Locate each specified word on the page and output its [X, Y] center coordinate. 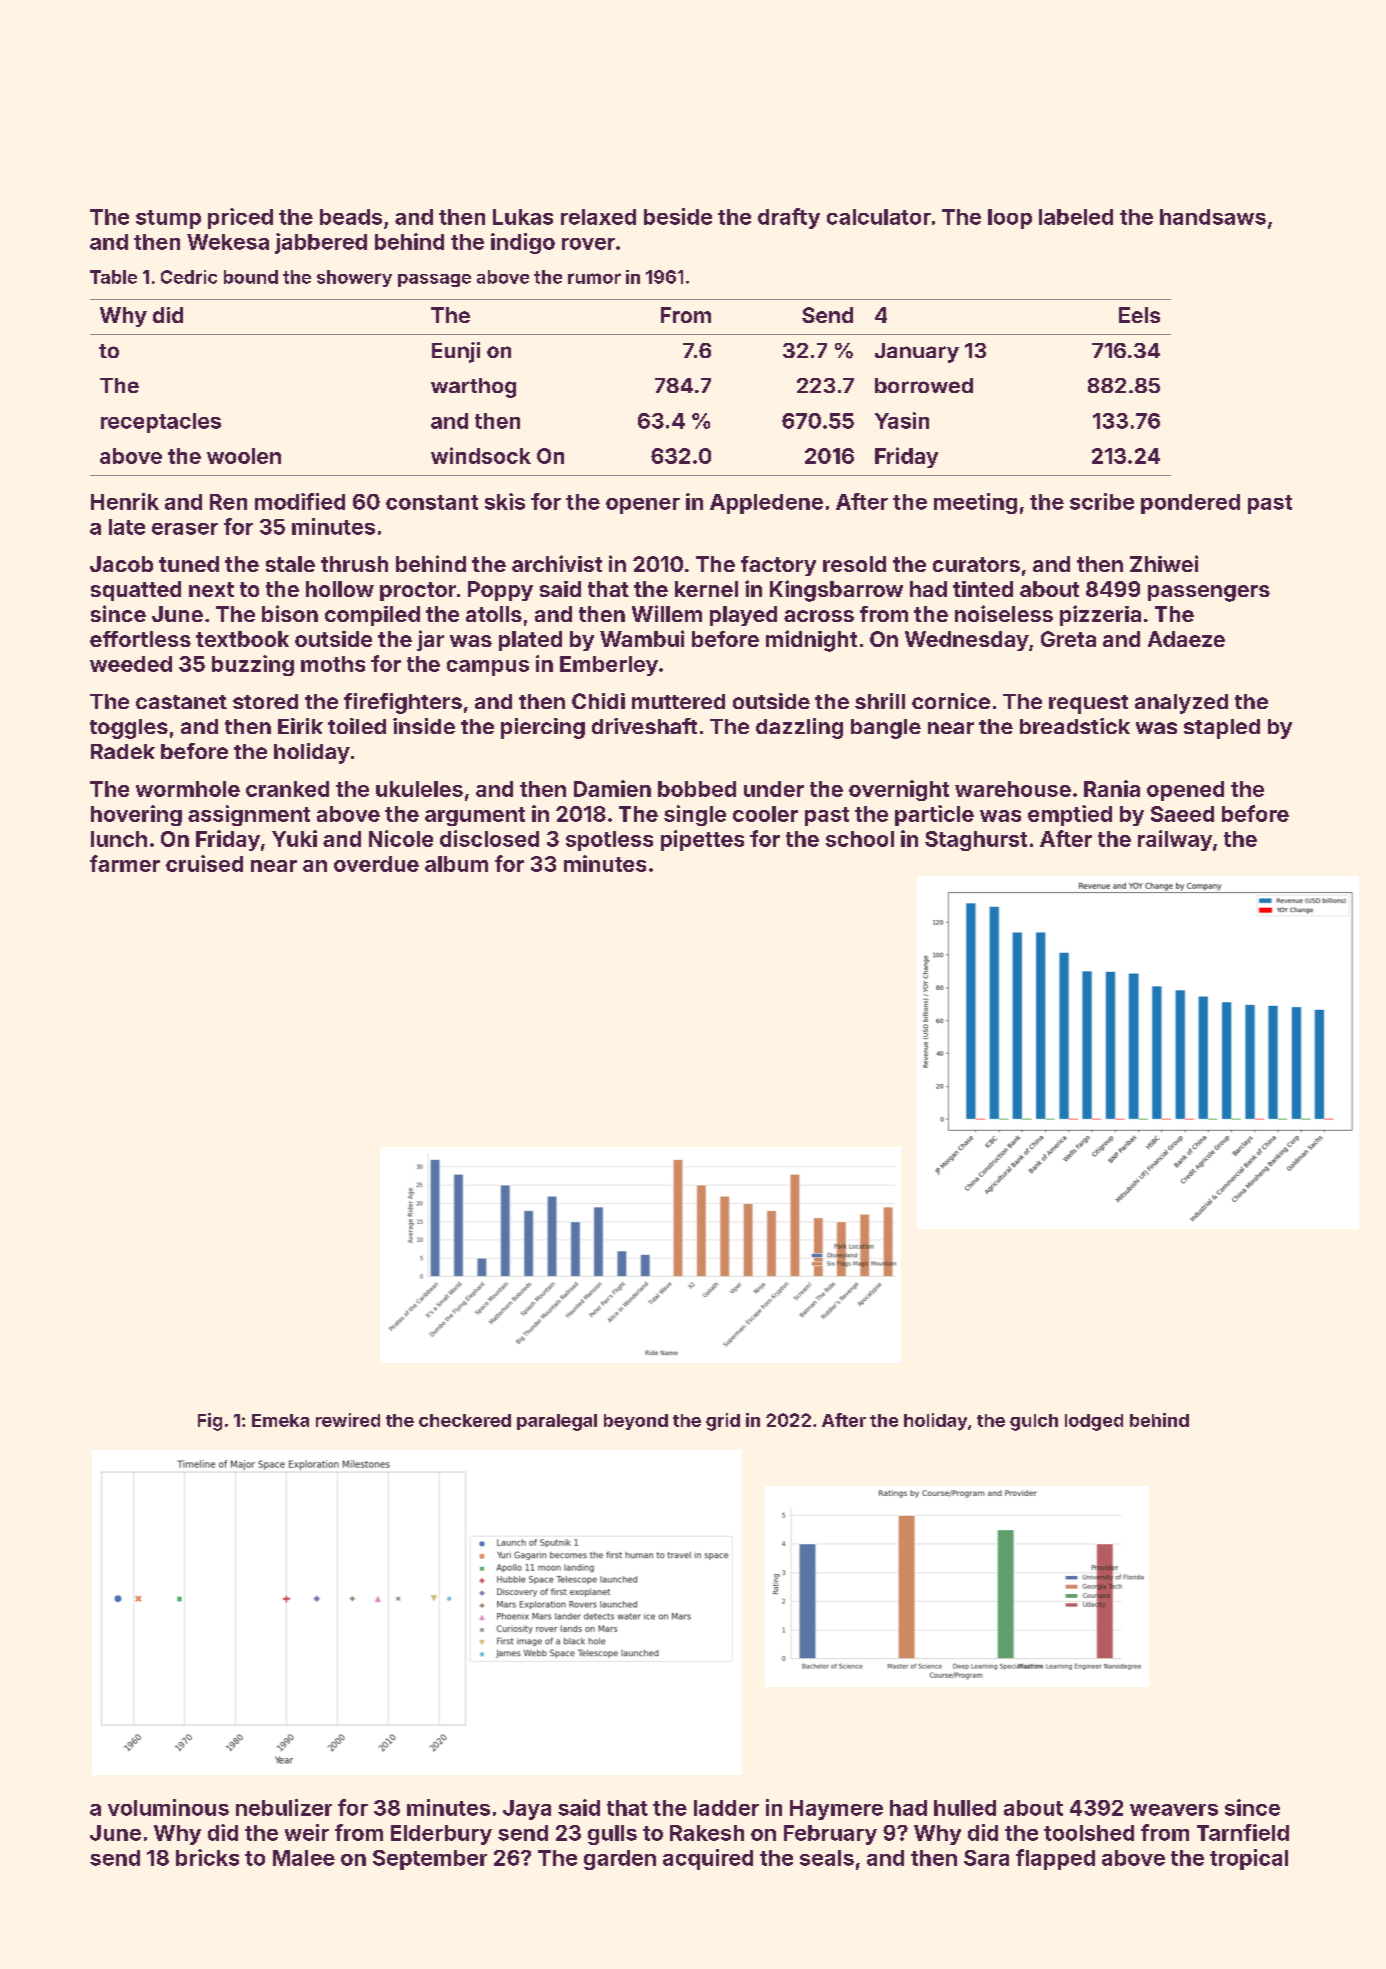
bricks [207, 1857]
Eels [1139, 315]
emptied [1070, 815]
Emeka [280, 1420]
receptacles [161, 423]
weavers [1174, 1810]
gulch [1034, 1422]
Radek [123, 751]
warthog [473, 388]
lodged [1094, 1422]
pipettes [702, 840]
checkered [465, 1420]
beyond [636, 1422]
